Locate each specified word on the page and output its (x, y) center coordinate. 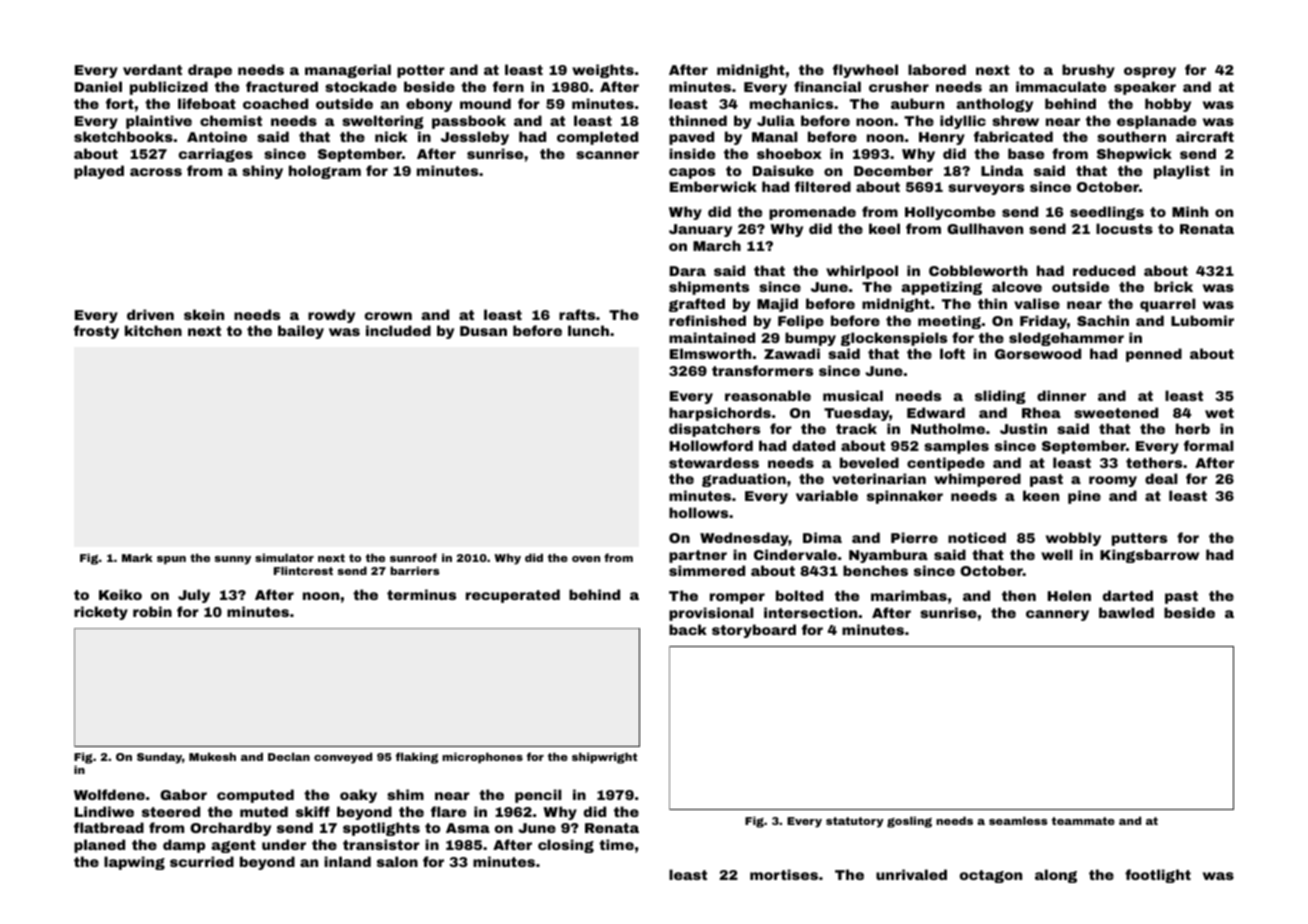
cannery (1057, 615)
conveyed (343, 758)
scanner (607, 155)
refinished (707, 320)
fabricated (1013, 136)
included (398, 330)
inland (347, 861)
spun (171, 560)
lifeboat (207, 103)
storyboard (754, 631)
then (1019, 595)
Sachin (1103, 320)
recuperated (513, 596)
